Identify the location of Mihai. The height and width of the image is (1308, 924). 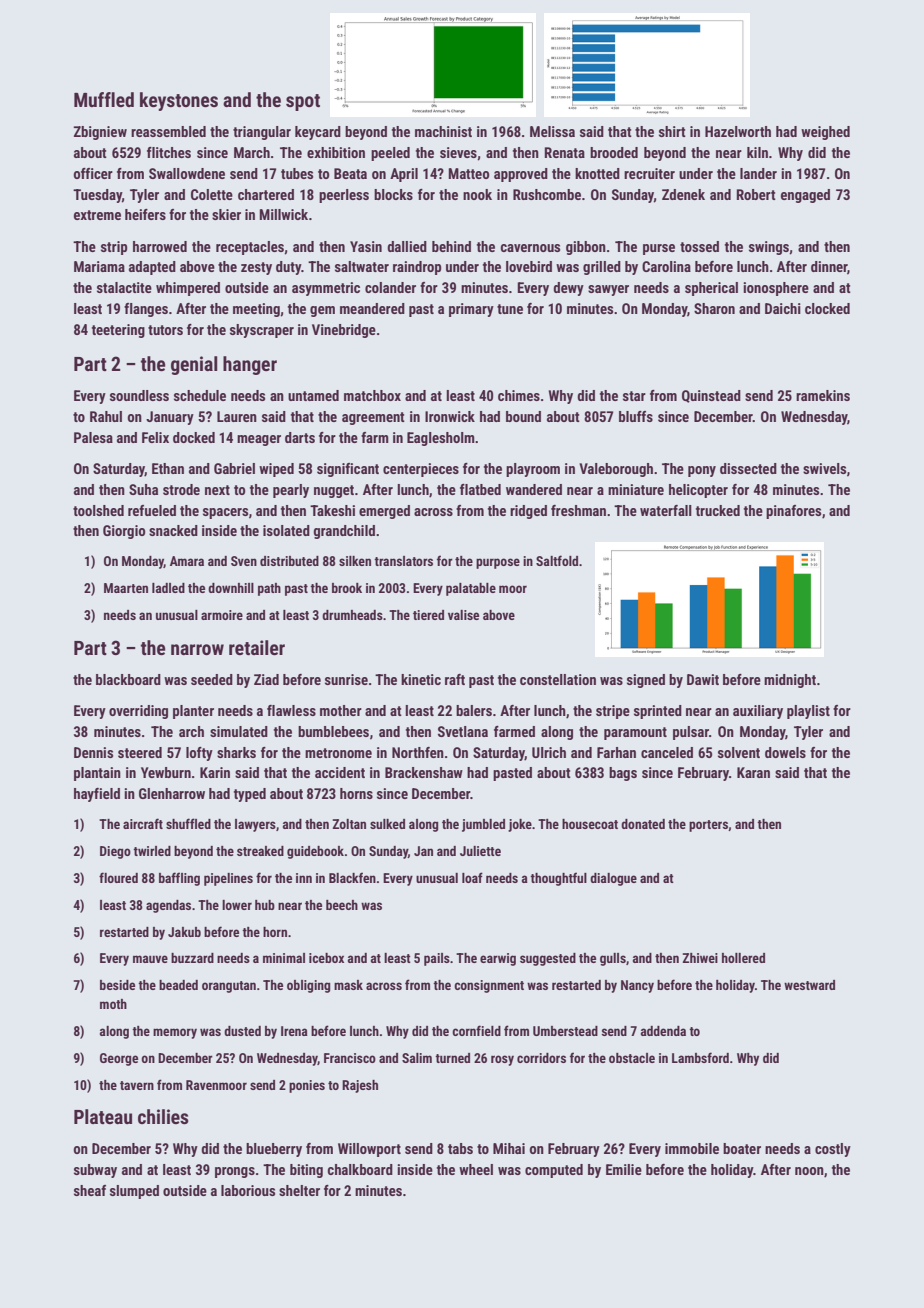
(509, 1148).
